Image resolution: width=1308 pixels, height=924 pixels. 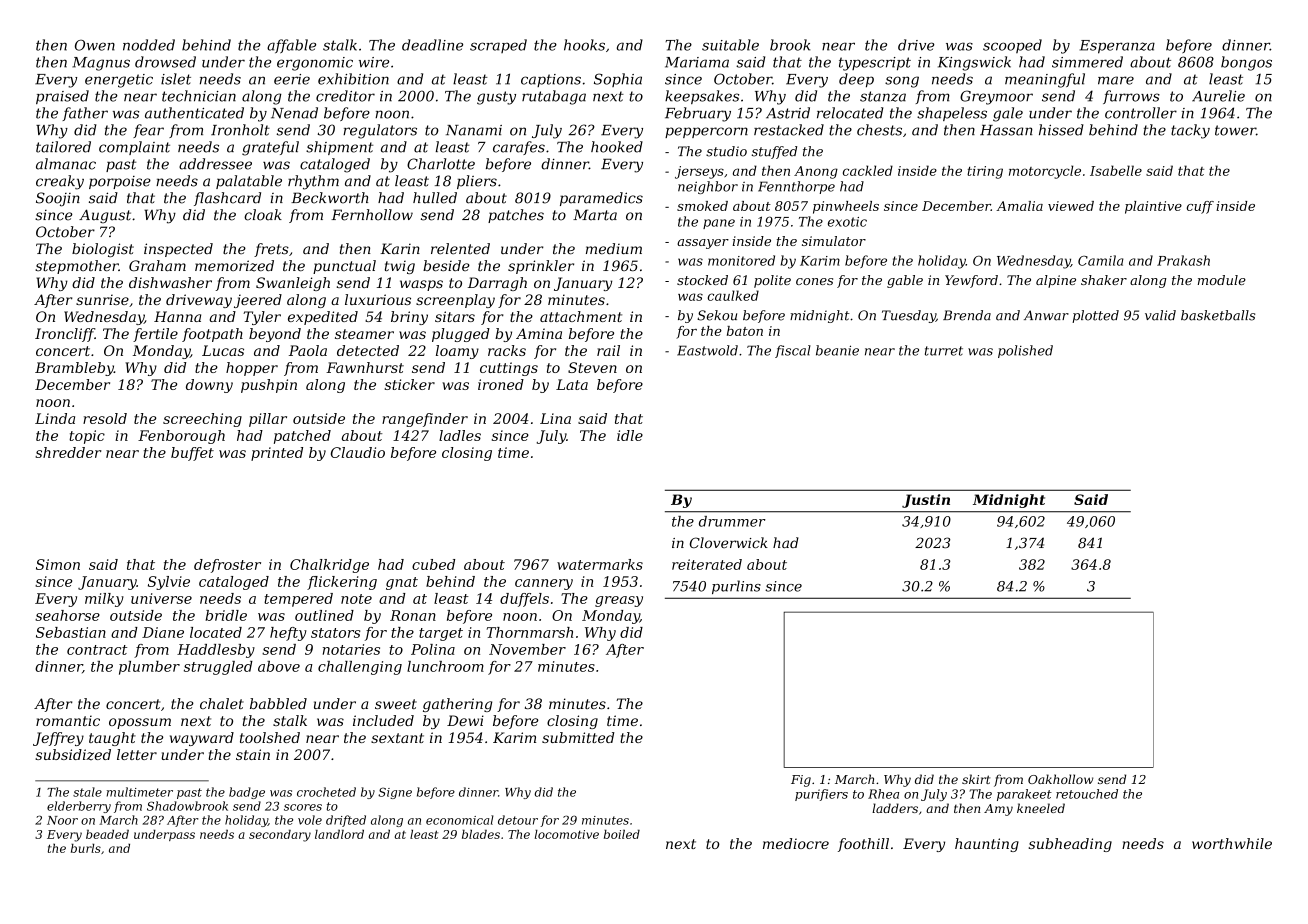 What do you see at coordinates (87, 792) in the document?
I see `stale` at bounding box center [87, 792].
